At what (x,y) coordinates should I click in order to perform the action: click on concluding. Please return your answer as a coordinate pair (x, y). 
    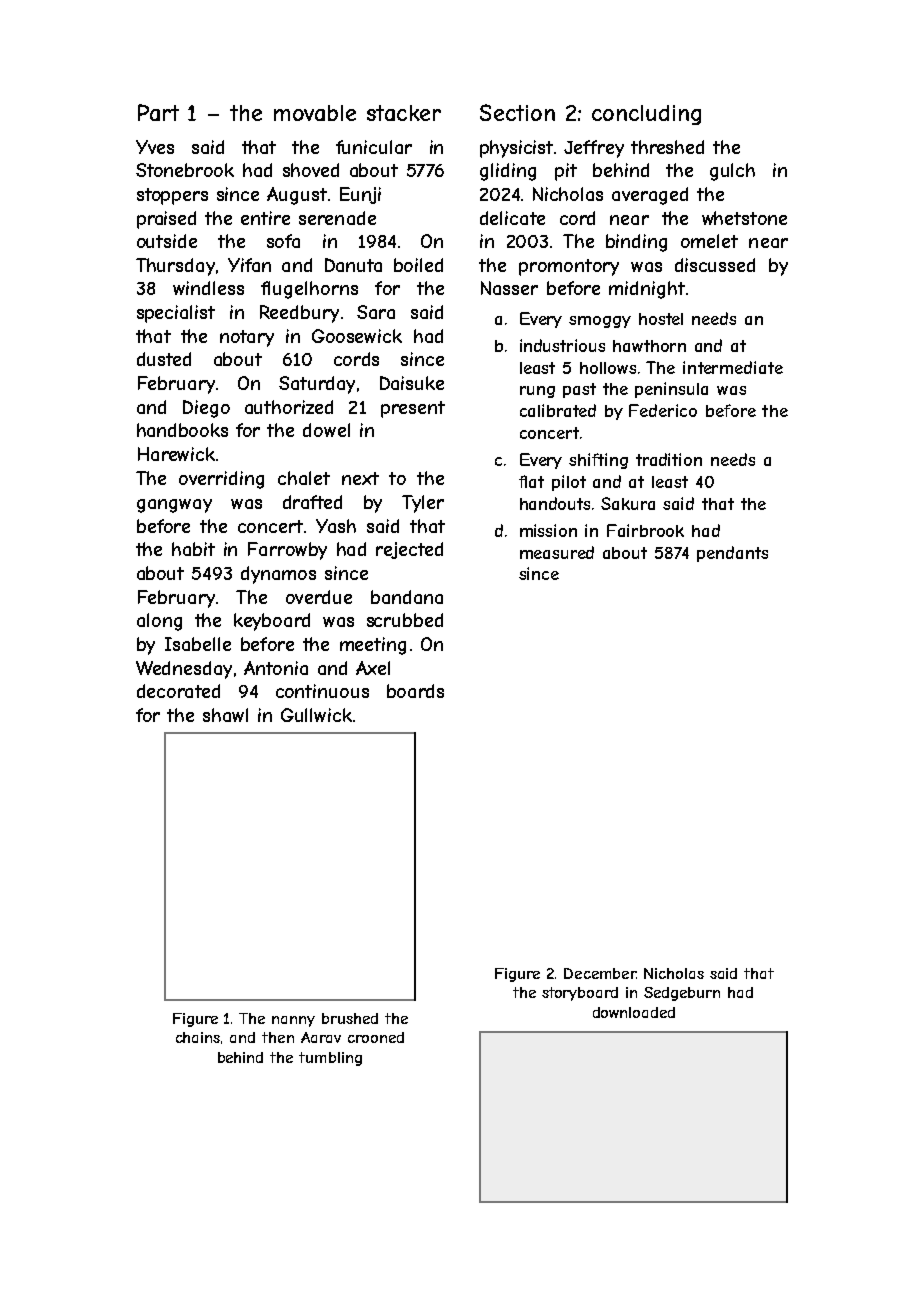
    Looking at the image, I should click on (646, 115).
